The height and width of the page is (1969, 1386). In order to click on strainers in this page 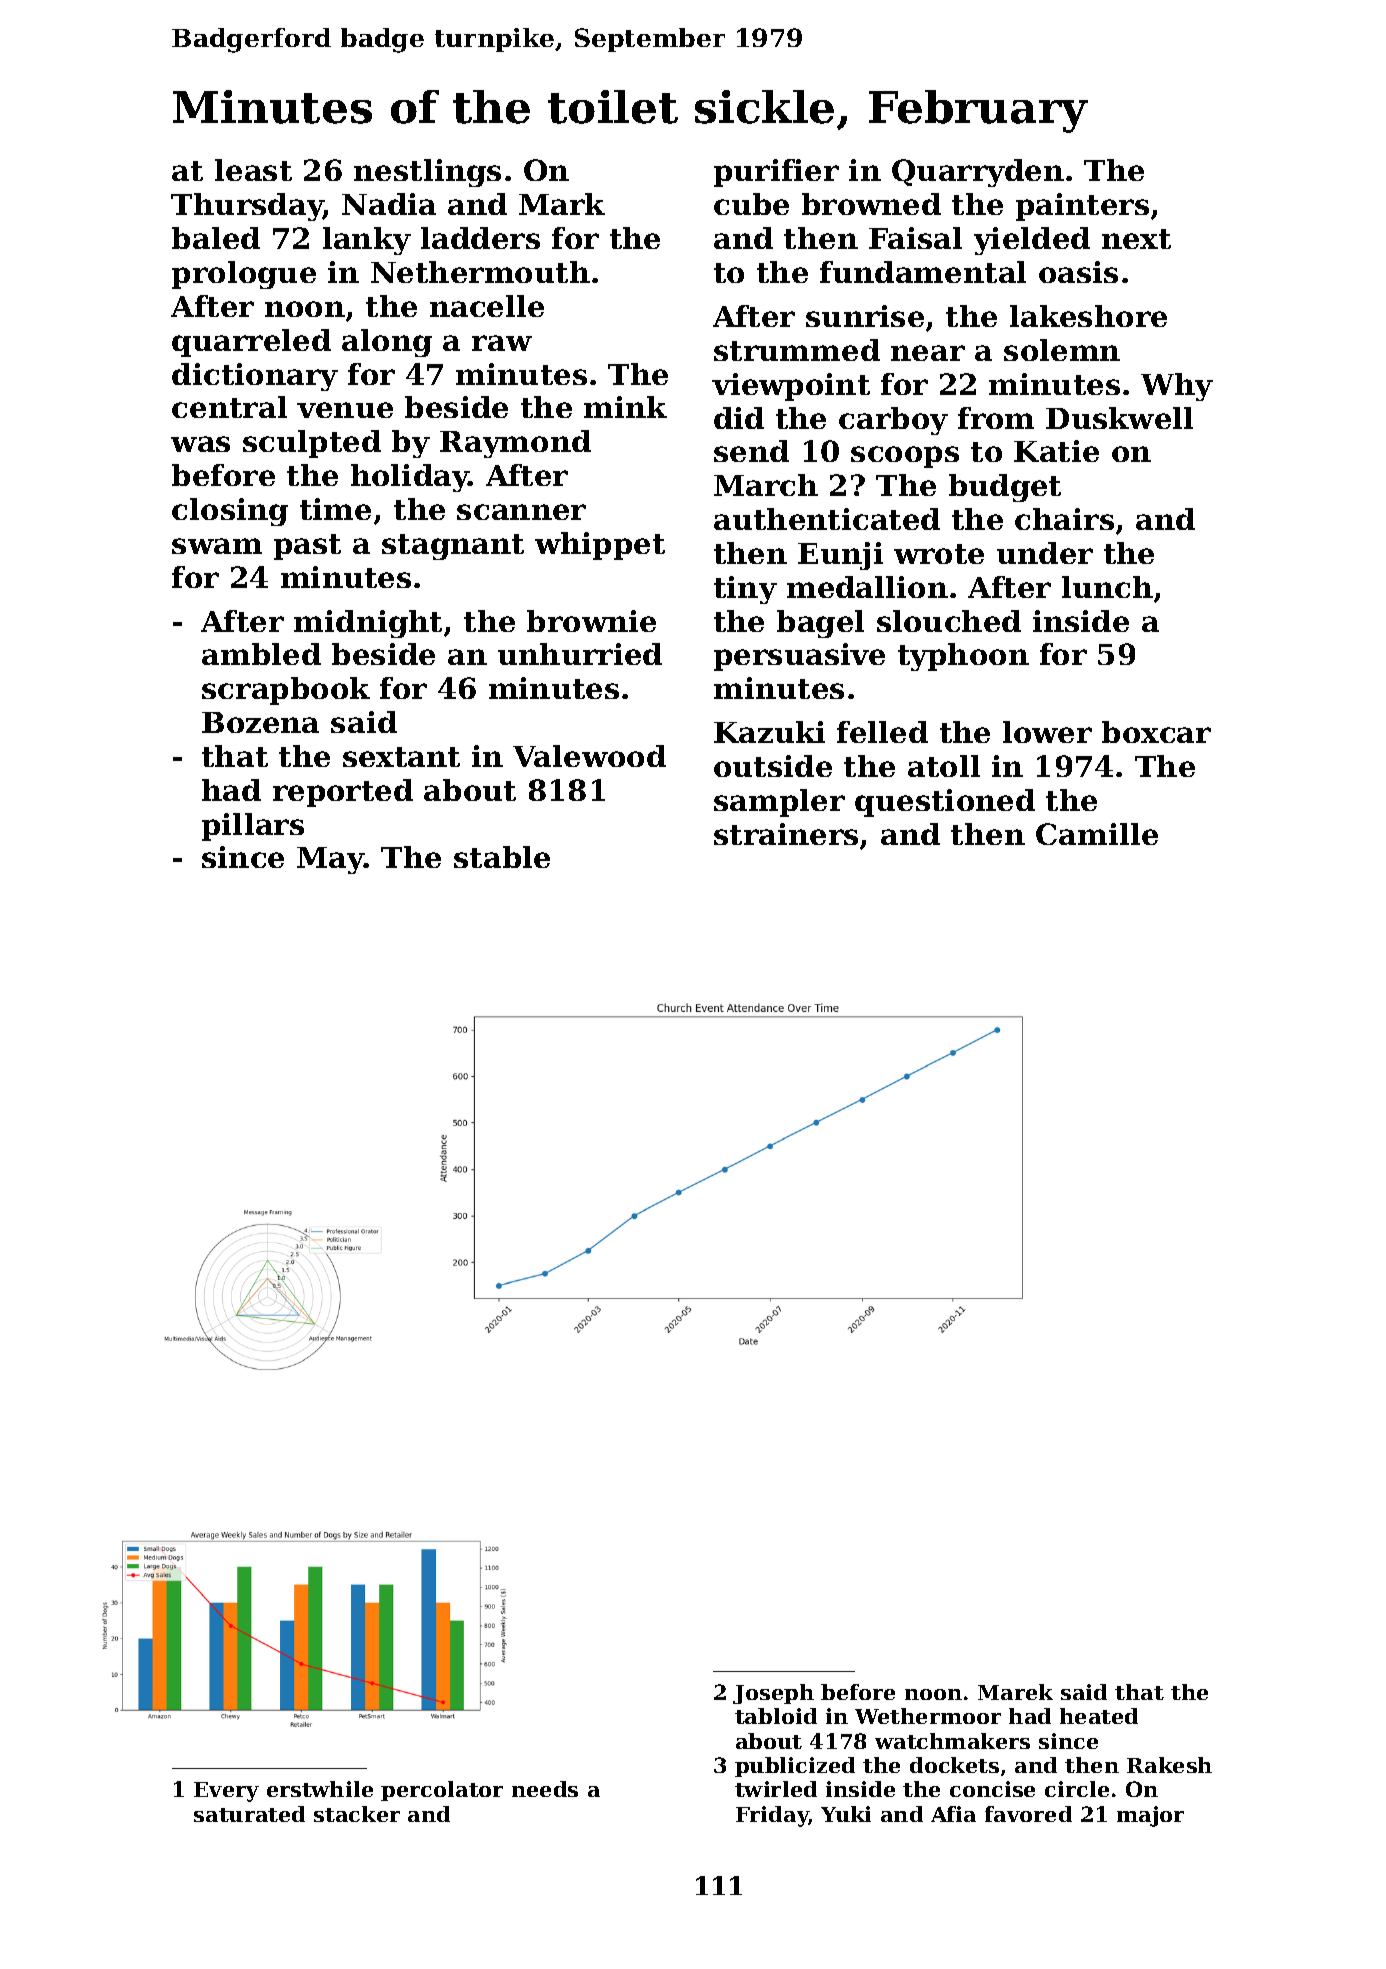, I will do `click(786, 834)`.
